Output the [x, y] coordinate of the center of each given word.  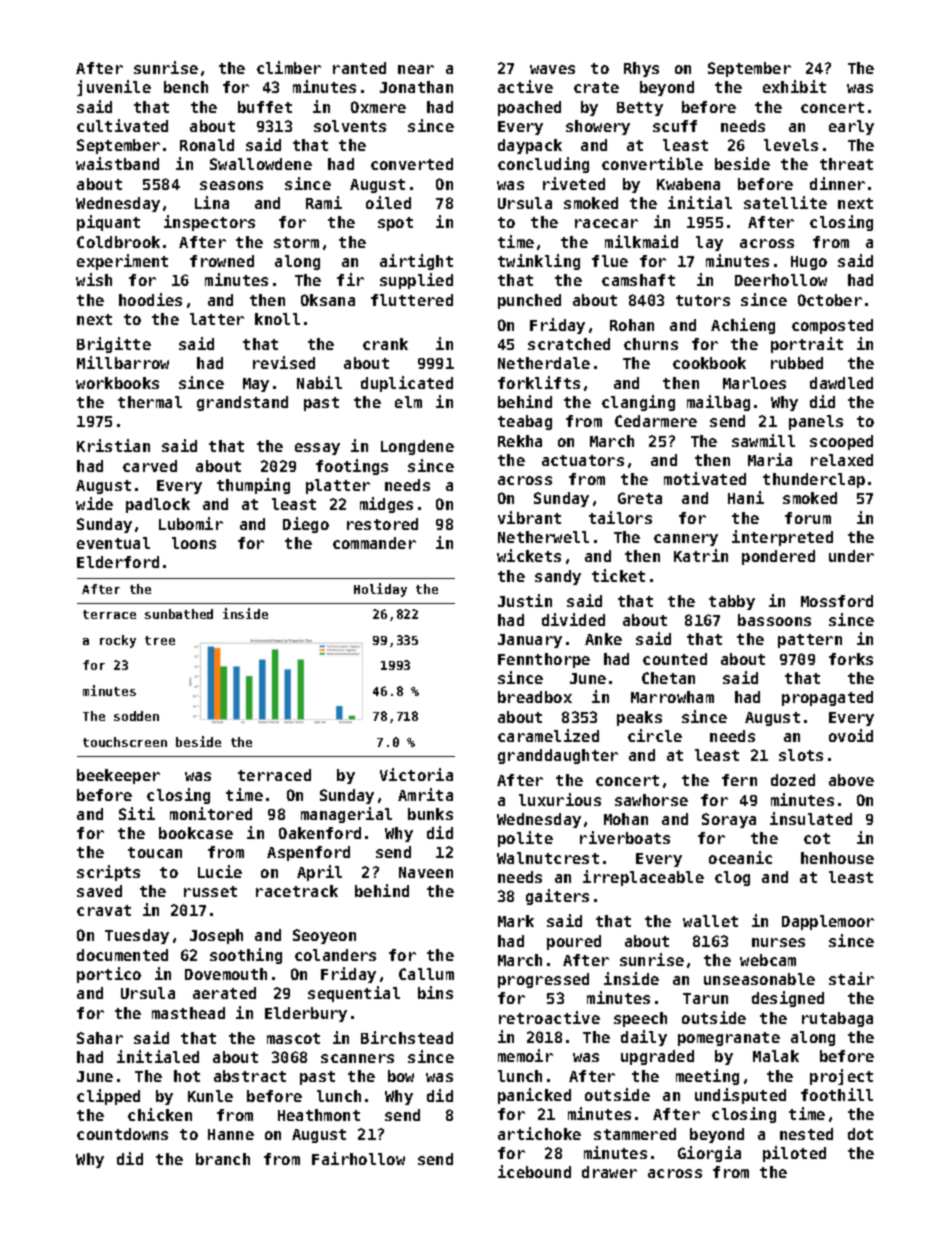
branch [223, 1159]
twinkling [539, 262]
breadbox [535, 697]
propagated [827, 698]
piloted [794, 1154]
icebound [534, 1171]
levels [791, 145]
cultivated [122, 125]
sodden [136, 716]
